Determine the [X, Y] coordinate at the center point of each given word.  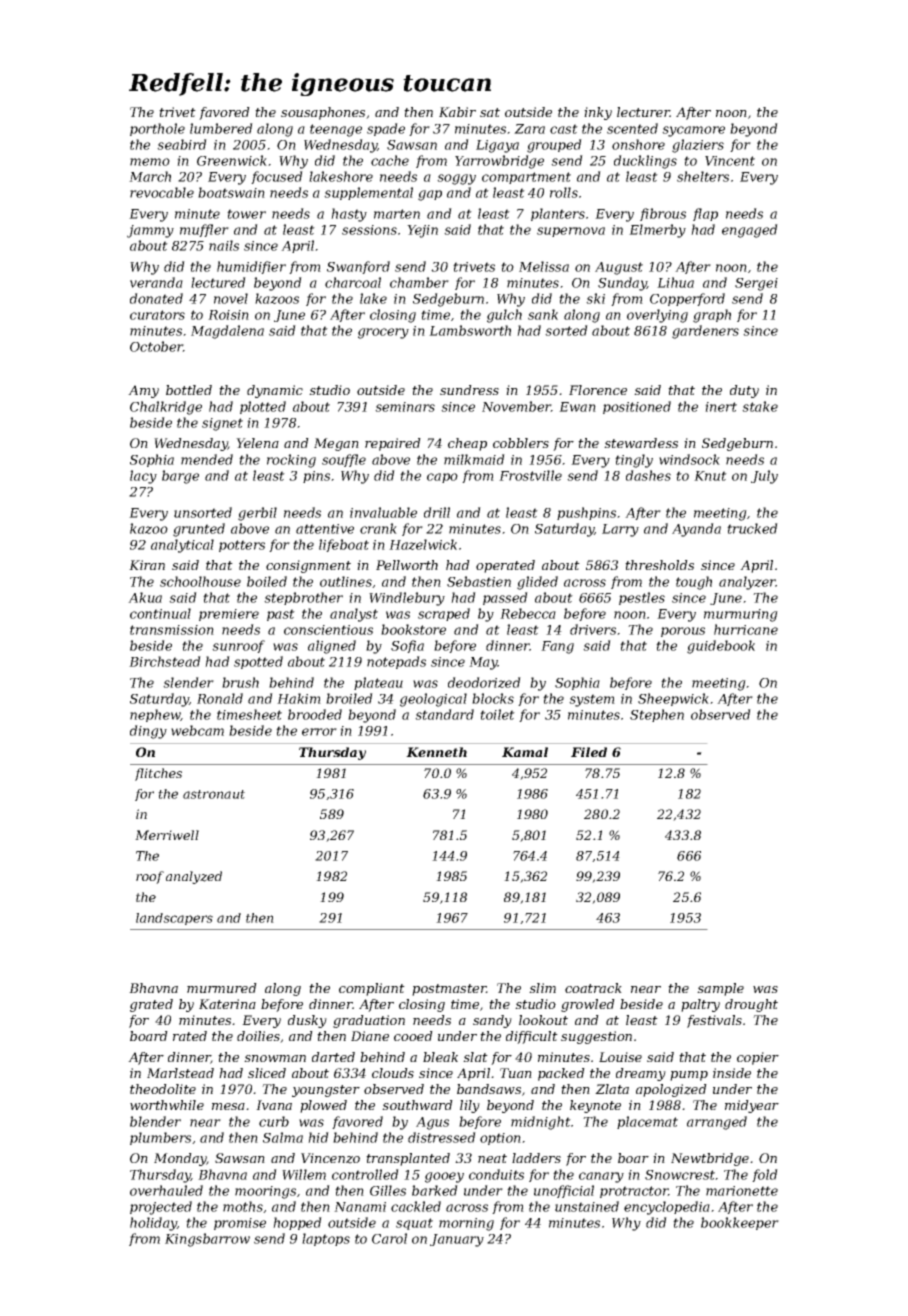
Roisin [228, 315]
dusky [307, 1021]
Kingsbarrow [207, 1240]
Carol [389, 1238]
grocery [383, 333]
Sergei [756, 284]
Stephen [657, 715]
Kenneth [436, 752]
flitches [158, 774]
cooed [413, 1036]
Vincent [730, 161]
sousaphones [323, 113]
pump [689, 1076]
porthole [157, 129]
